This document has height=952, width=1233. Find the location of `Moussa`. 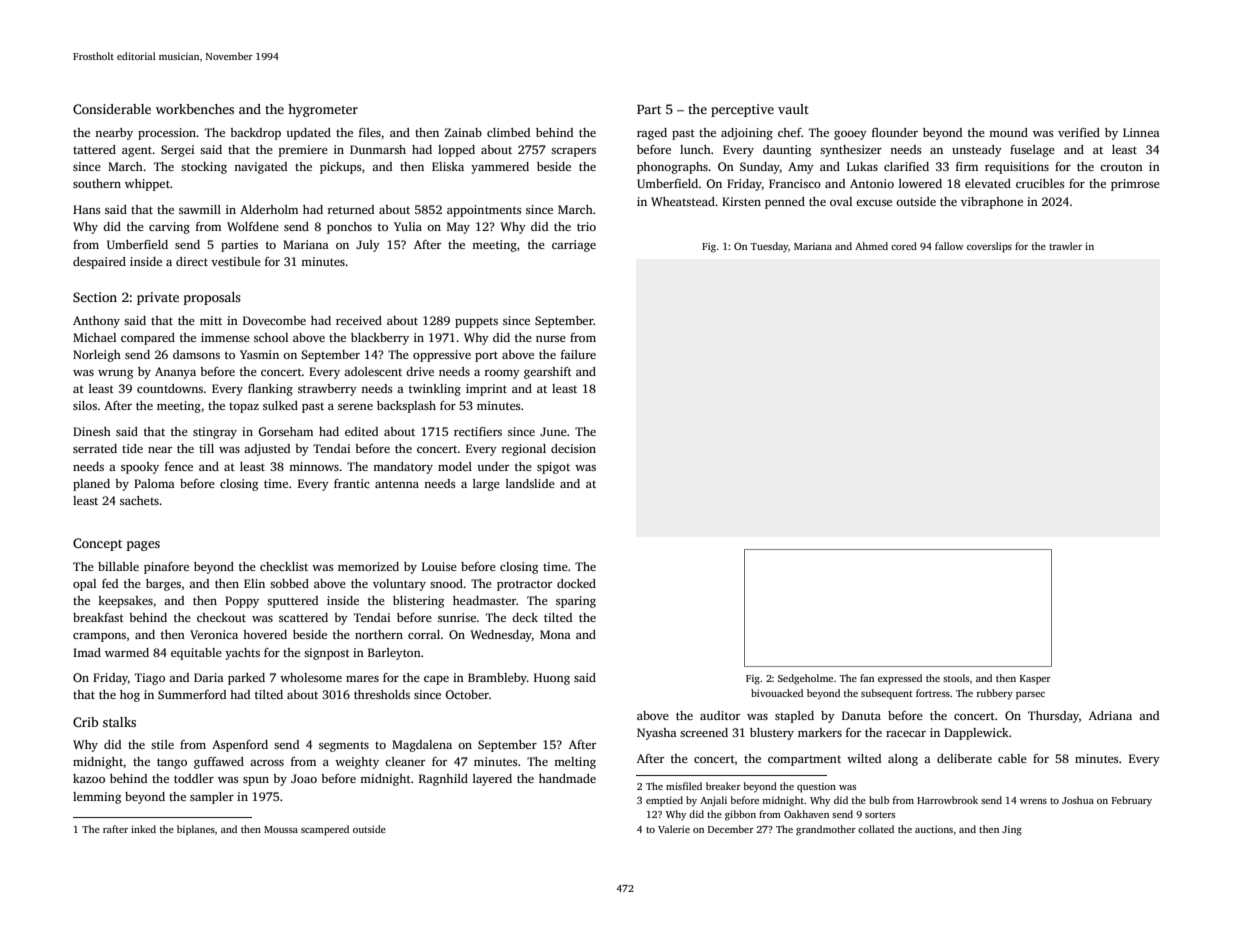

Moussa is located at coordinates (281, 829).
